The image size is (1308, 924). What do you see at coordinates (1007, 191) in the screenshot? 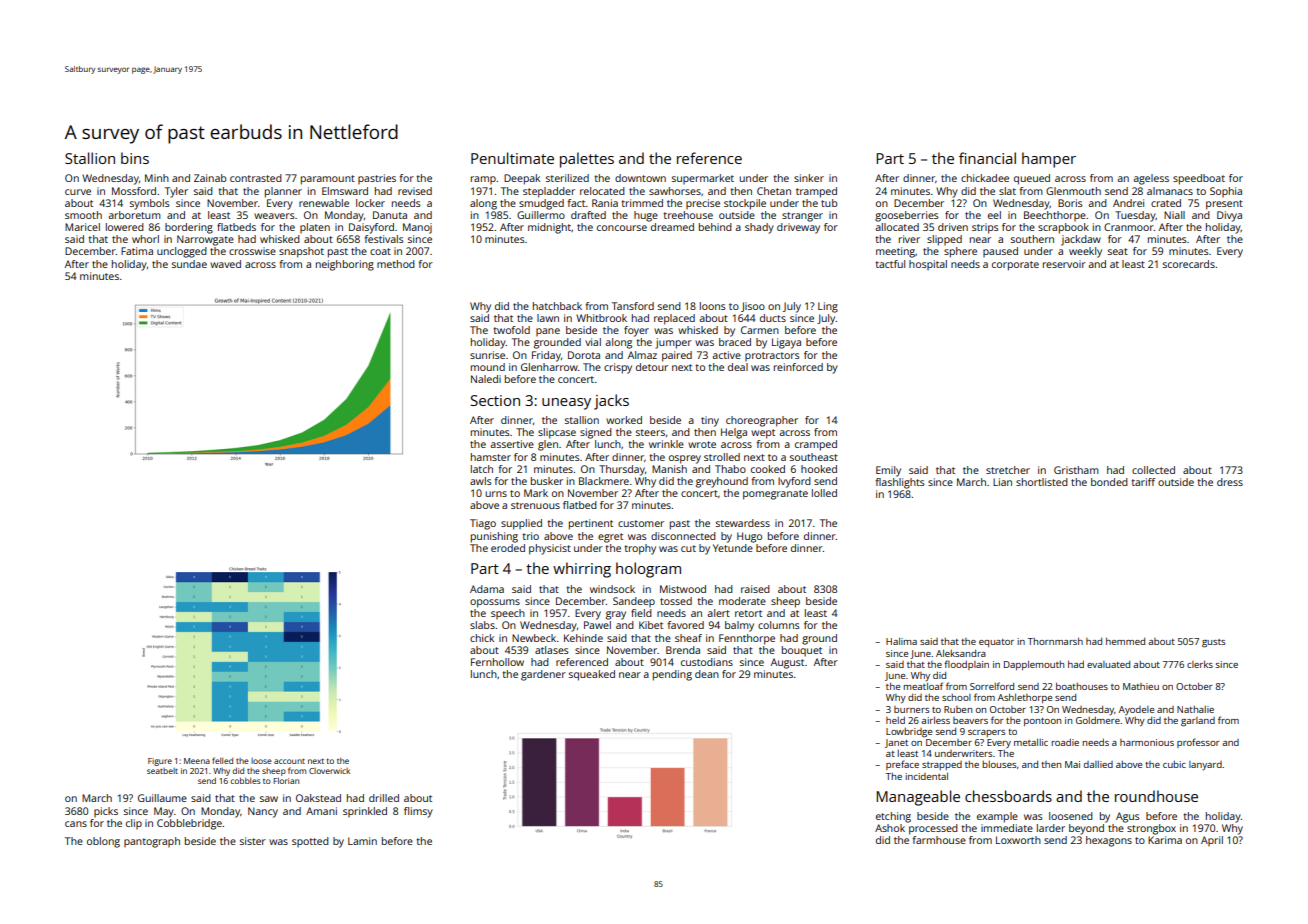
I see `slat` at bounding box center [1007, 191].
